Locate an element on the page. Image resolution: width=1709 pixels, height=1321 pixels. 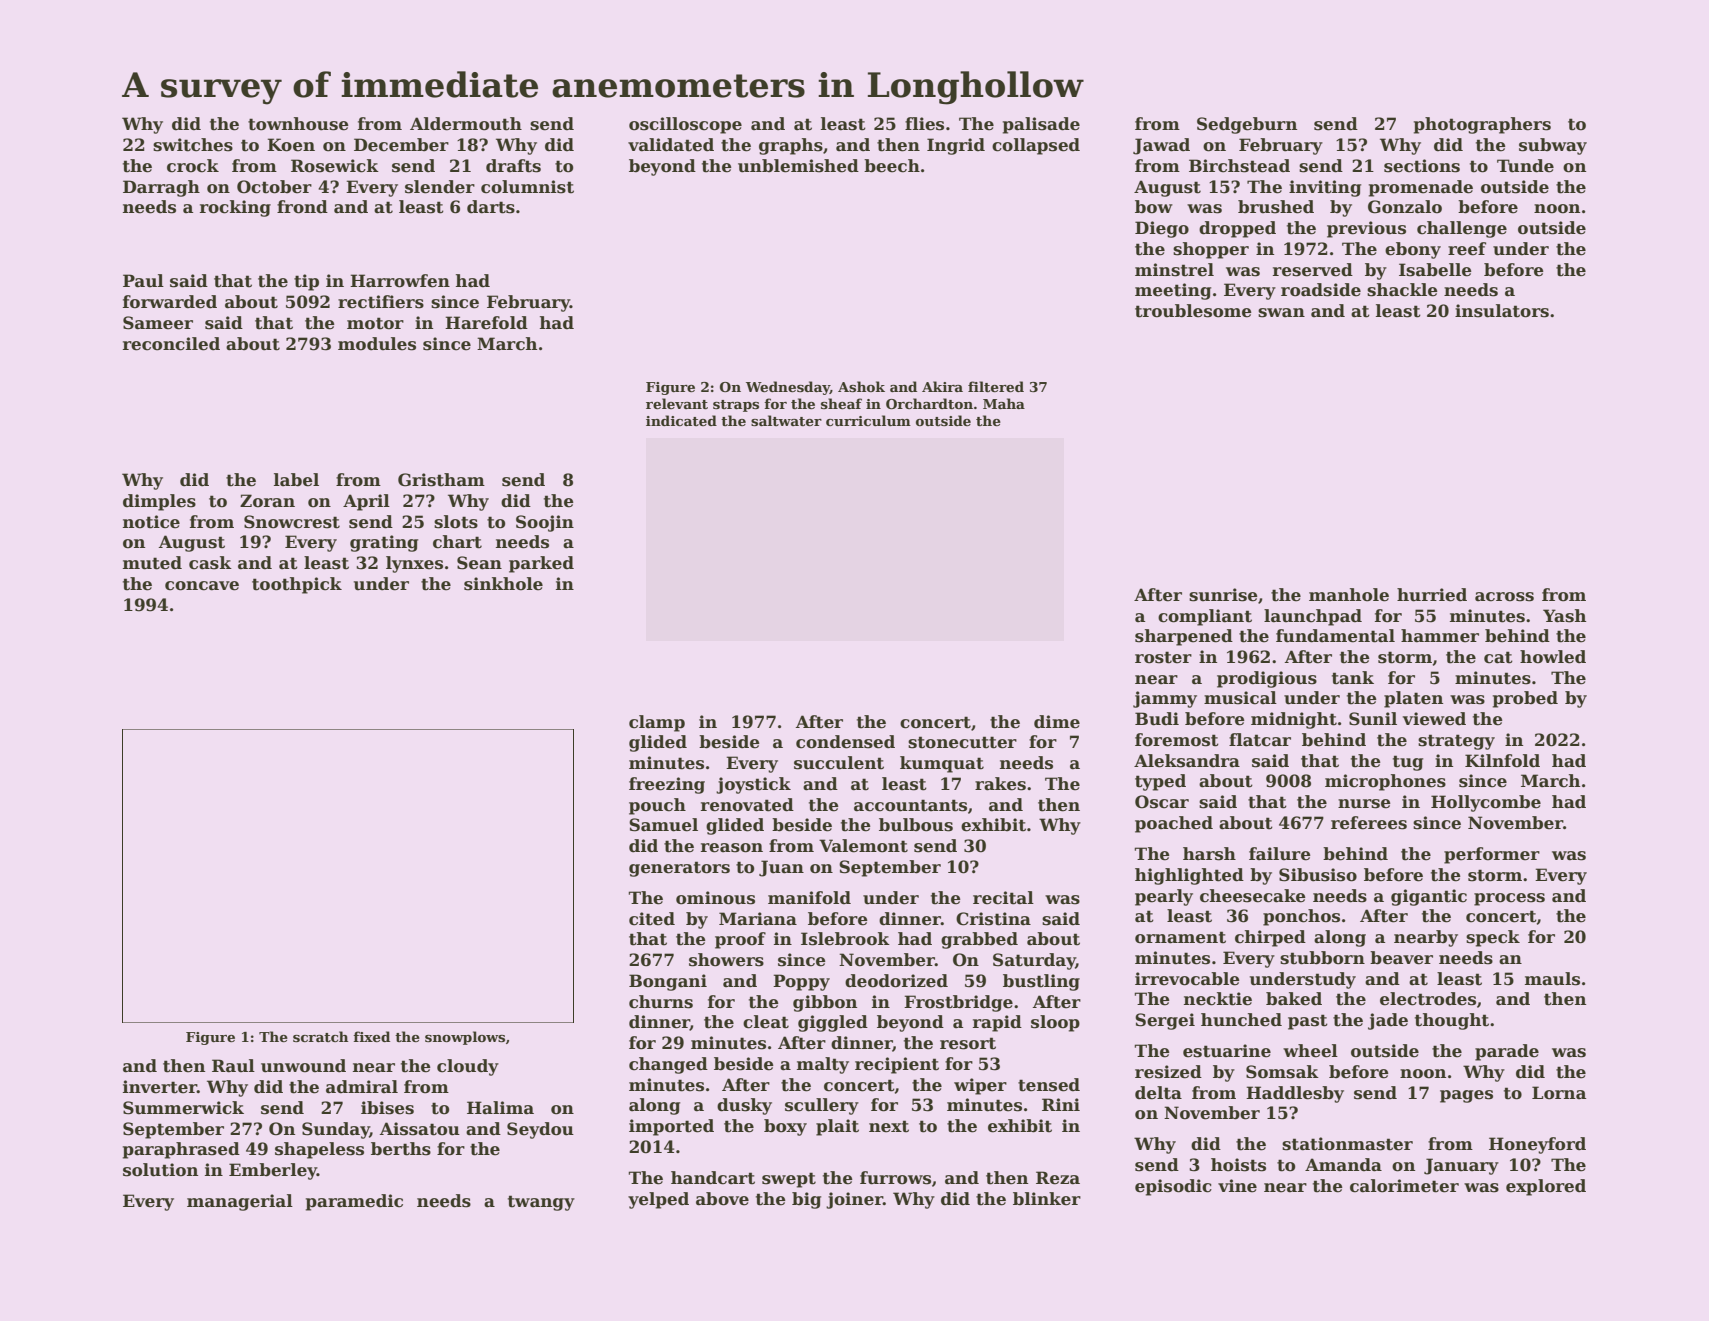
solution is located at coordinates (160, 1170).
